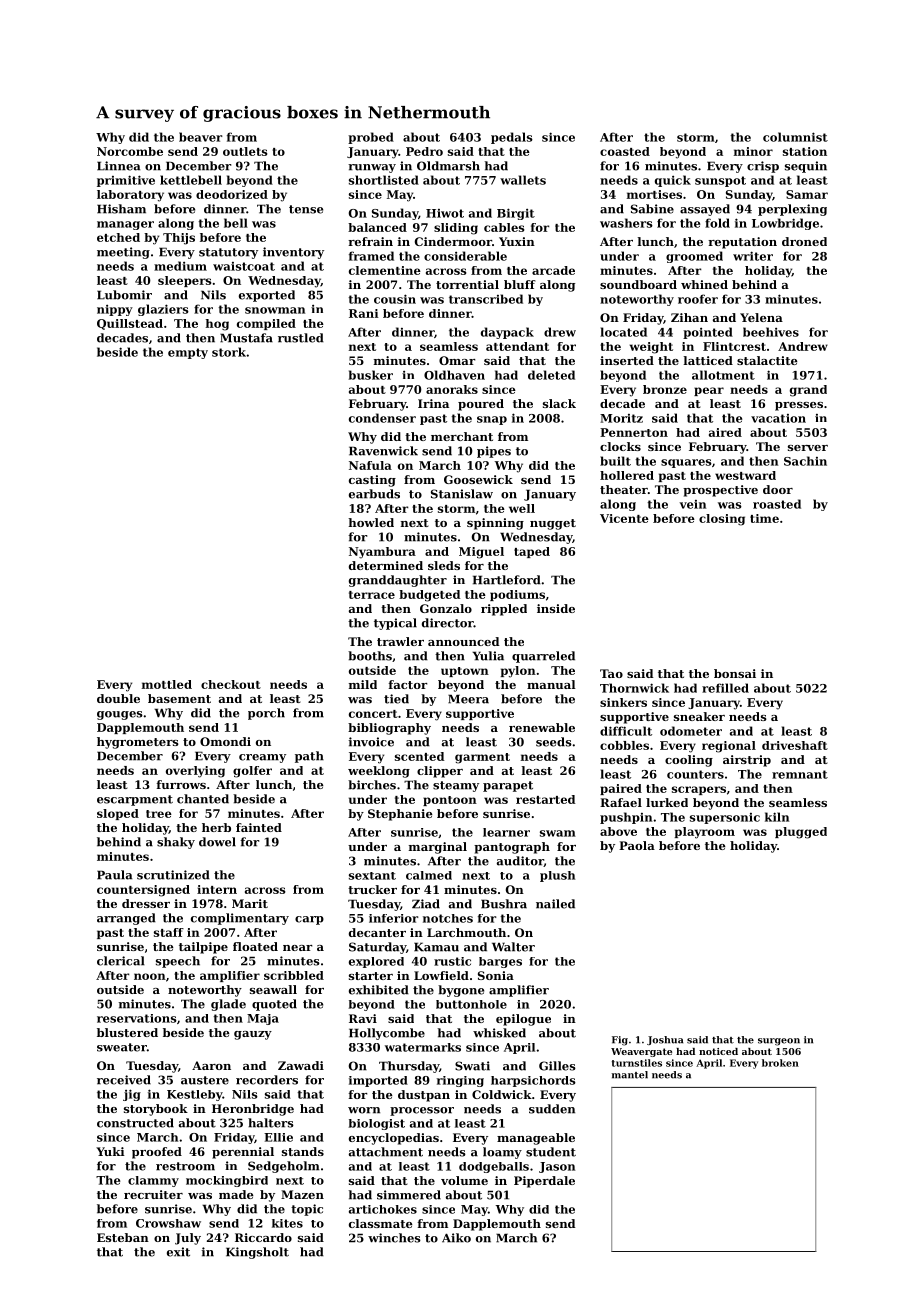 The image size is (924, 1308). Describe the element at coordinates (689, 317) in the page. I see `Zihan` at that location.
